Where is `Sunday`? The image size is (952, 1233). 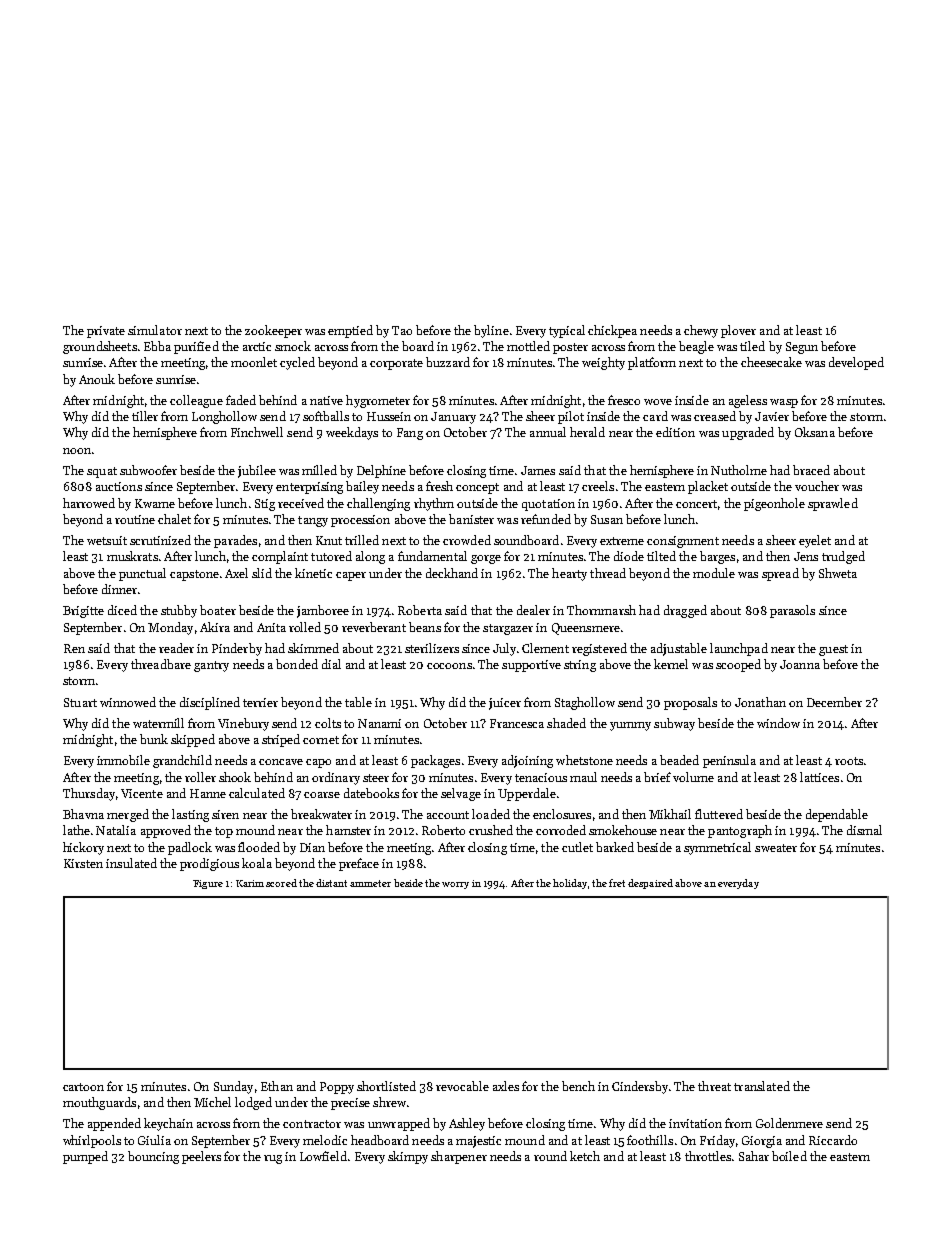 Sunday is located at coordinates (233, 1087).
